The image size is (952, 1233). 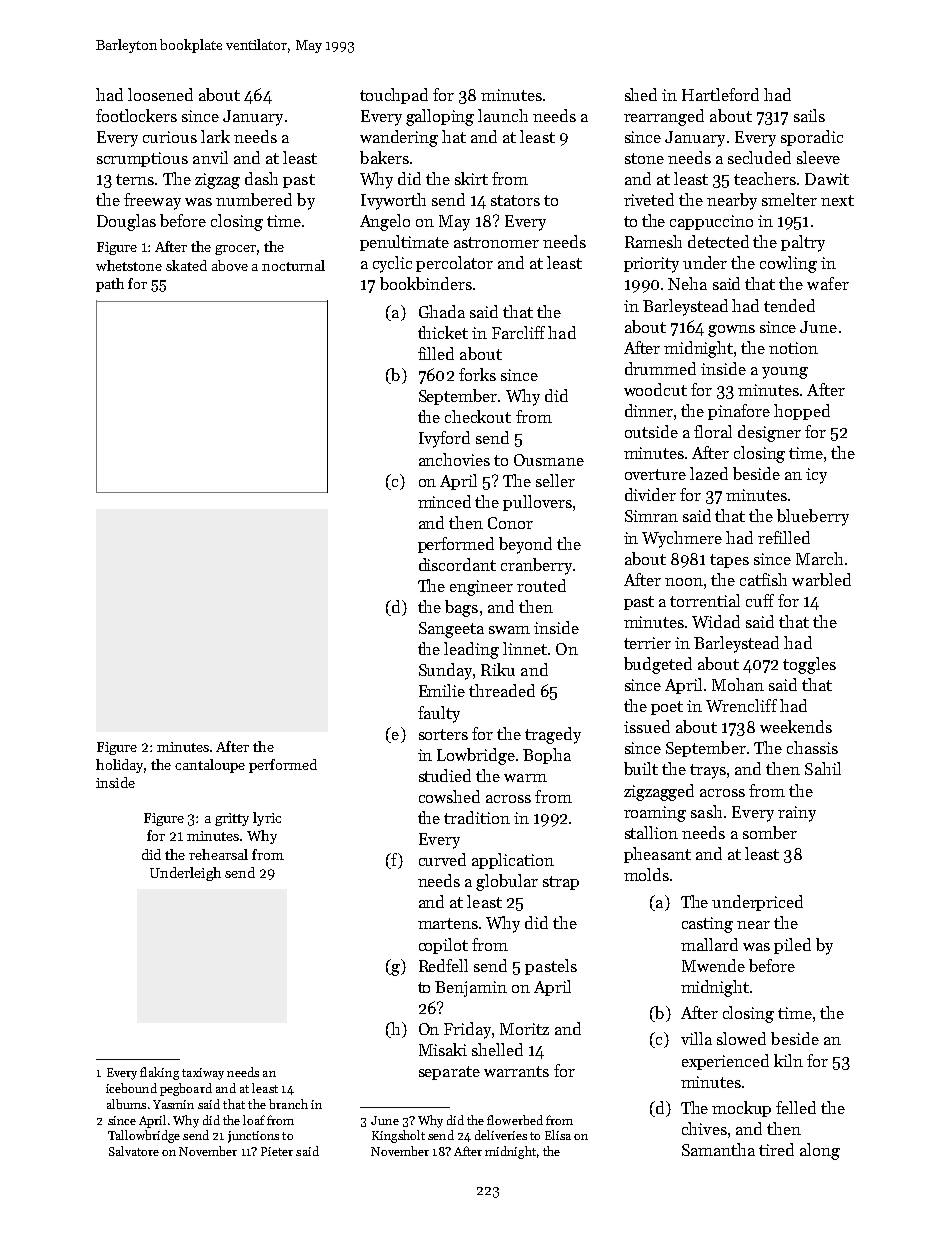 What do you see at coordinates (720, 94) in the document?
I see `Hartleford` at bounding box center [720, 94].
